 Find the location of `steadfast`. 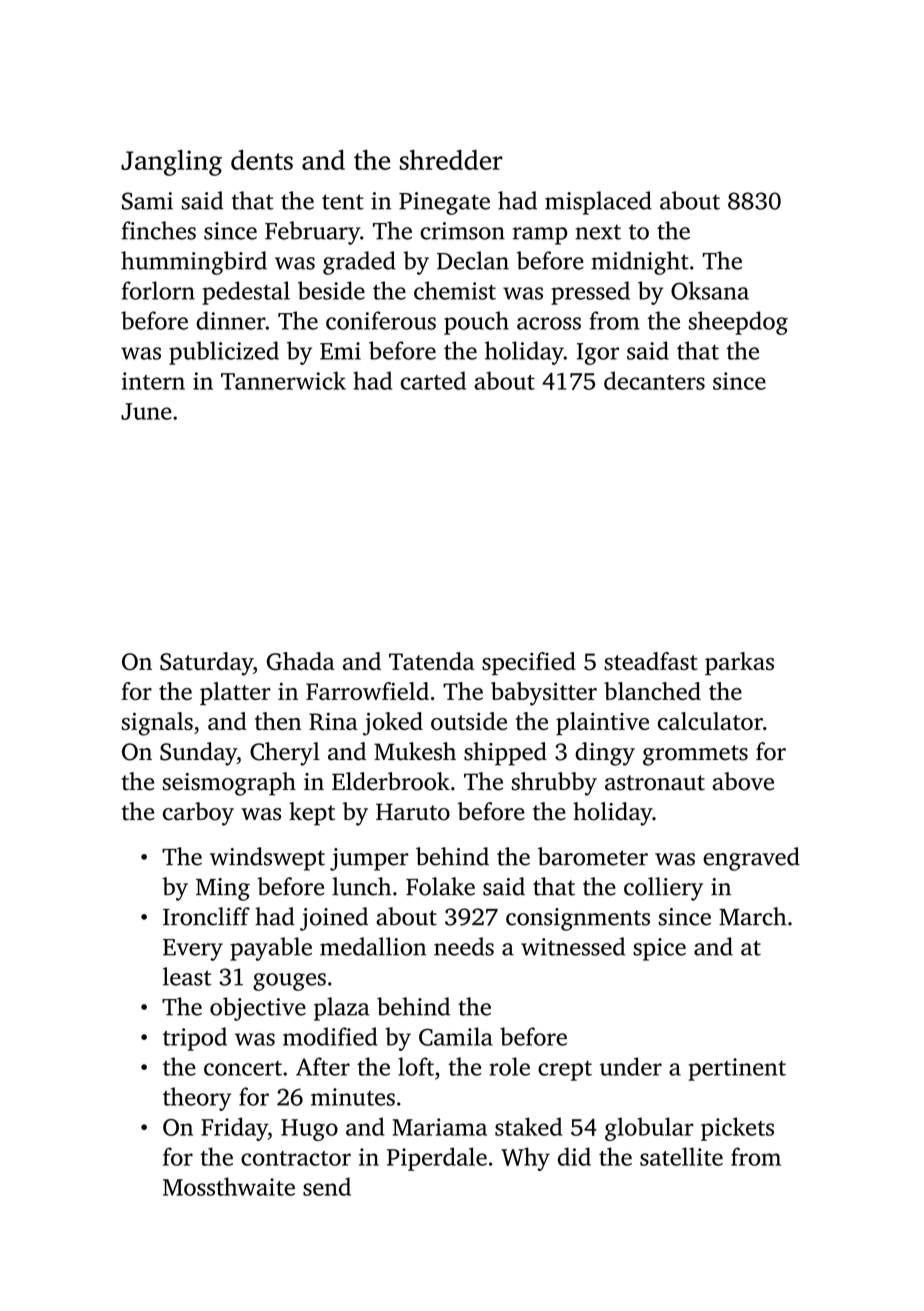

steadfast is located at coordinates (651, 661).
